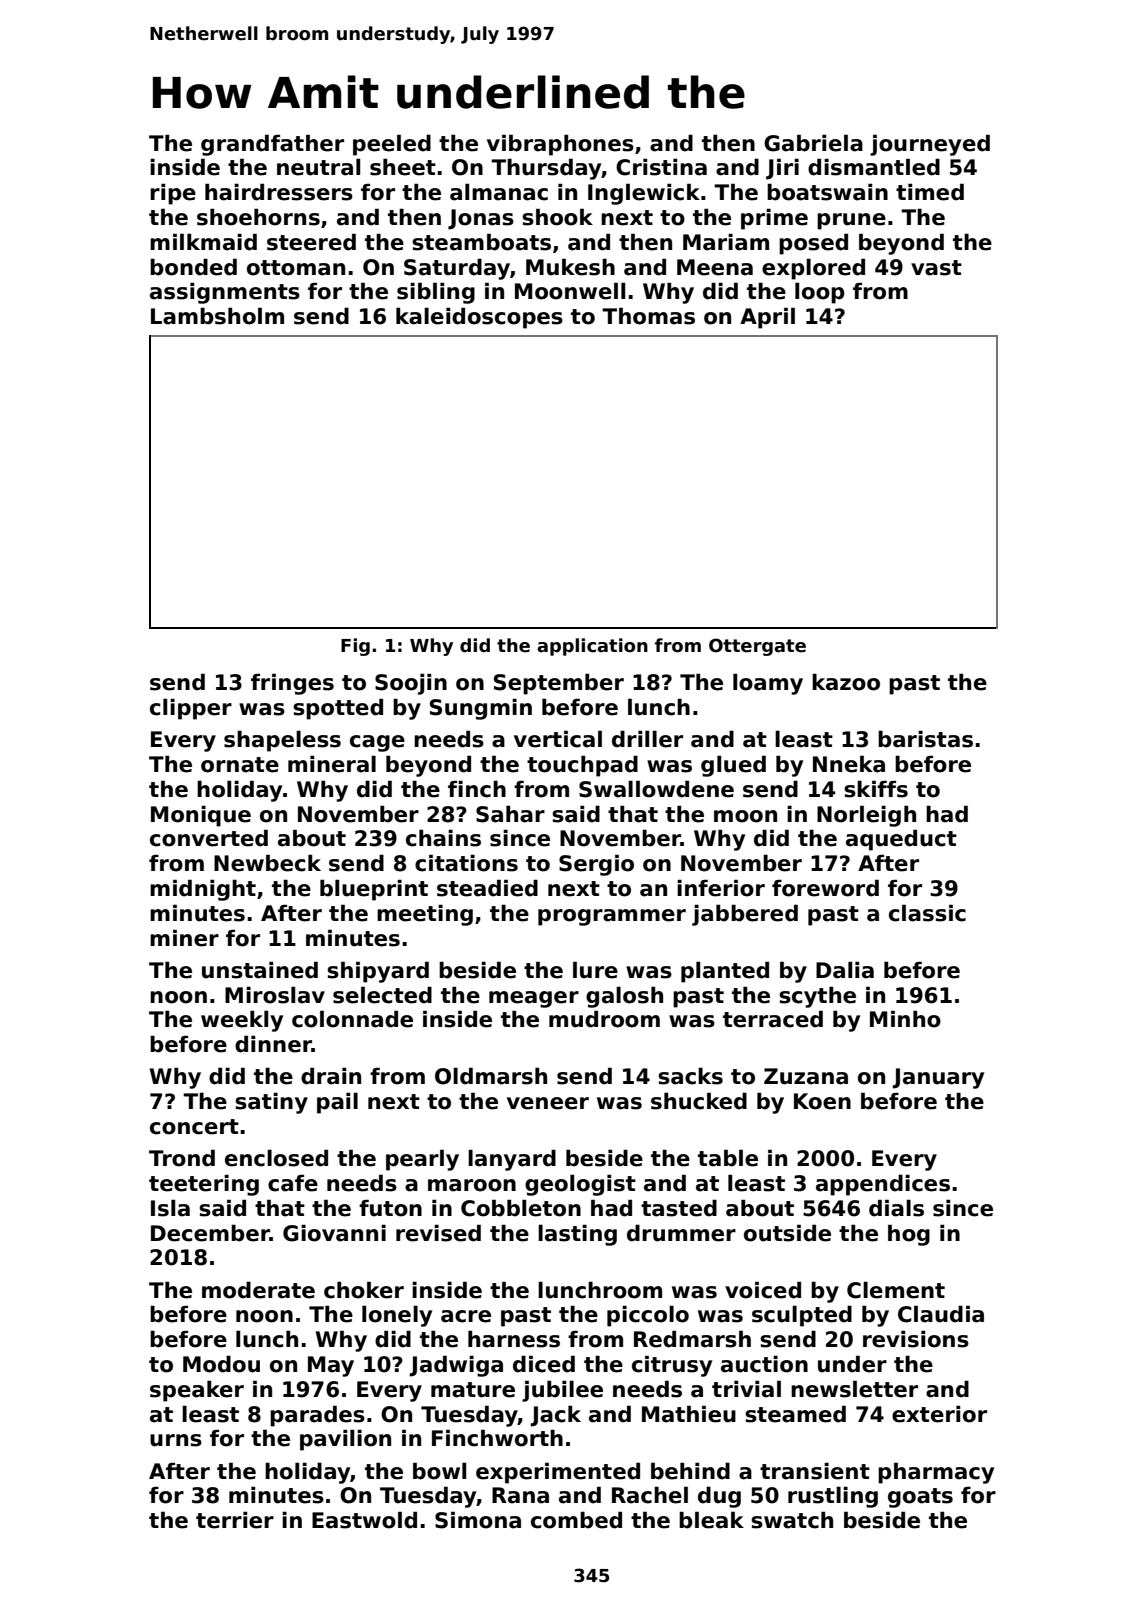  What do you see at coordinates (272, 145) in the page?
I see `grandfather` at bounding box center [272, 145].
